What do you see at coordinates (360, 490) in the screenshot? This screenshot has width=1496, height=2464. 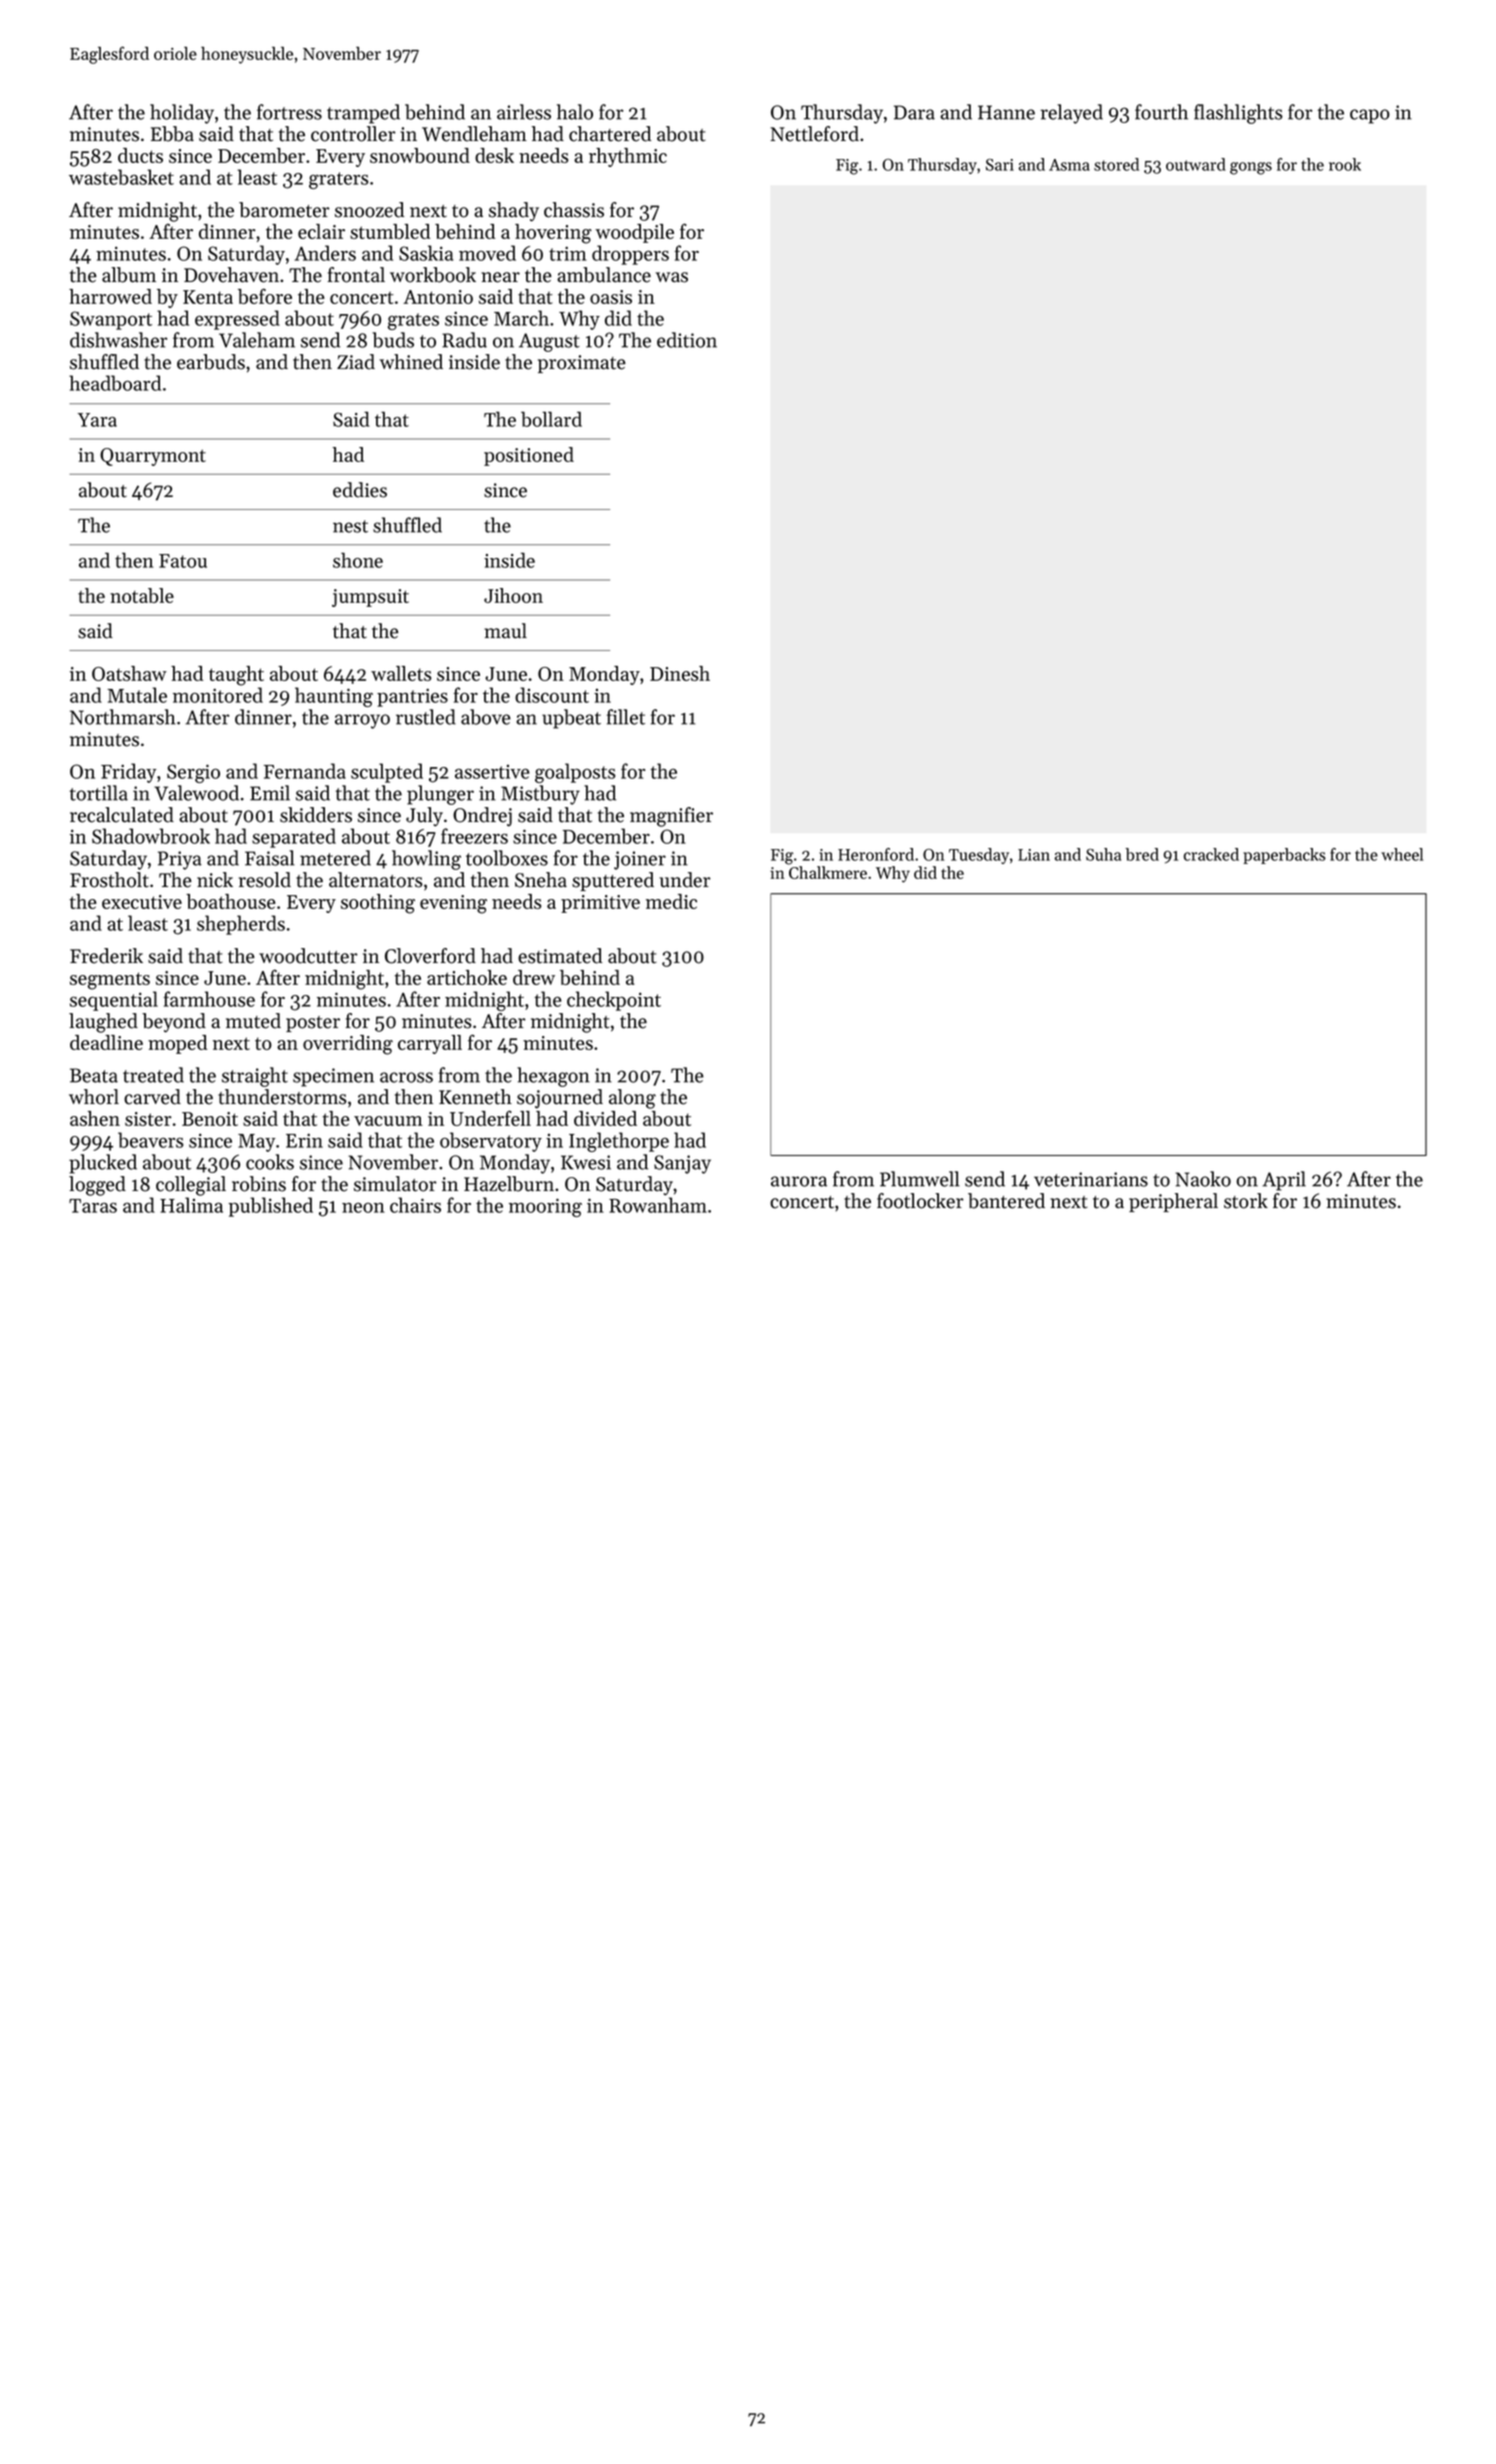 I see `eddies` at bounding box center [360, 490].
